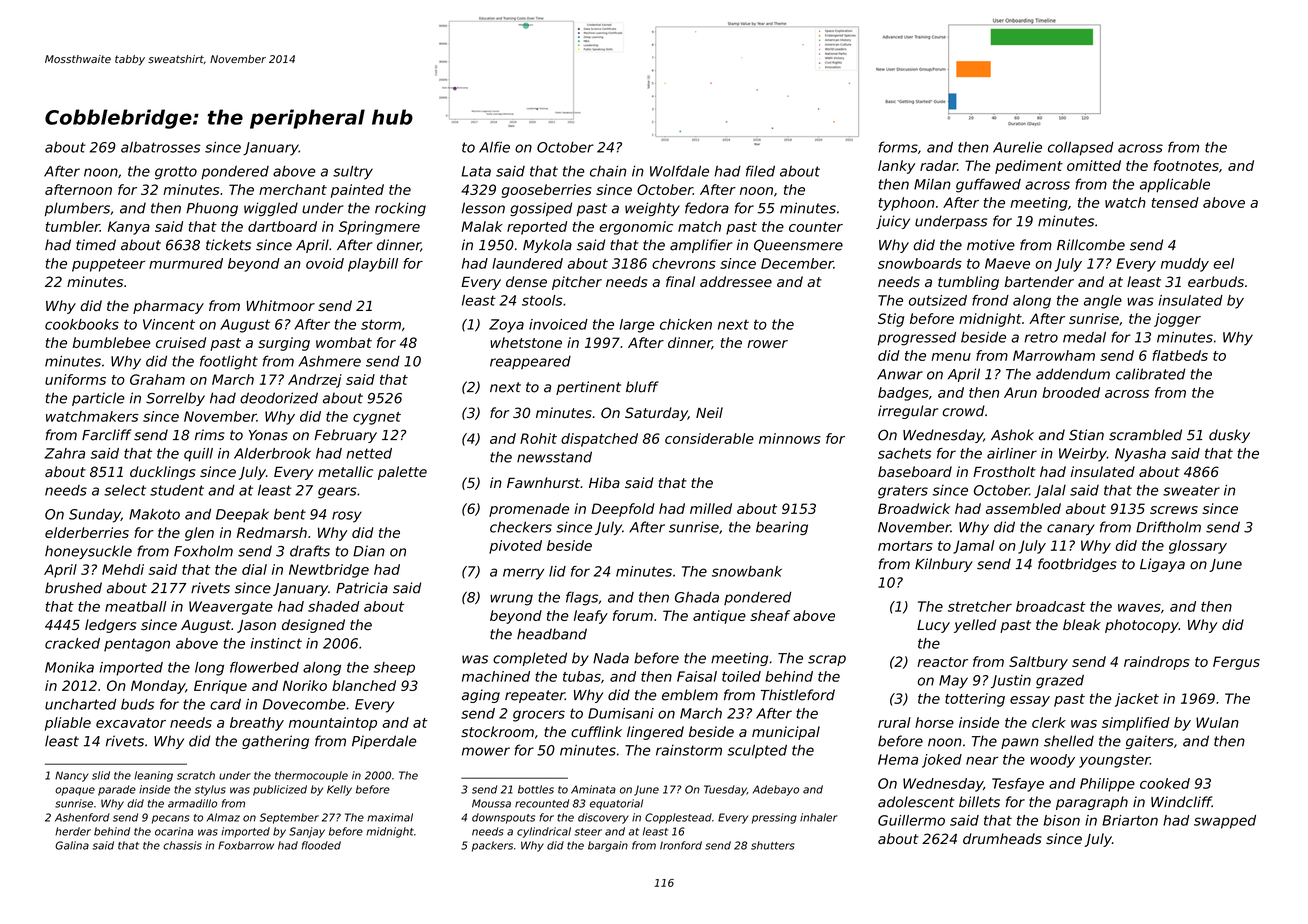 The image size is (1308, 924). Describe the element at coordinates (621, 713) in the screenshot. I see `Dumisani` at that location.
